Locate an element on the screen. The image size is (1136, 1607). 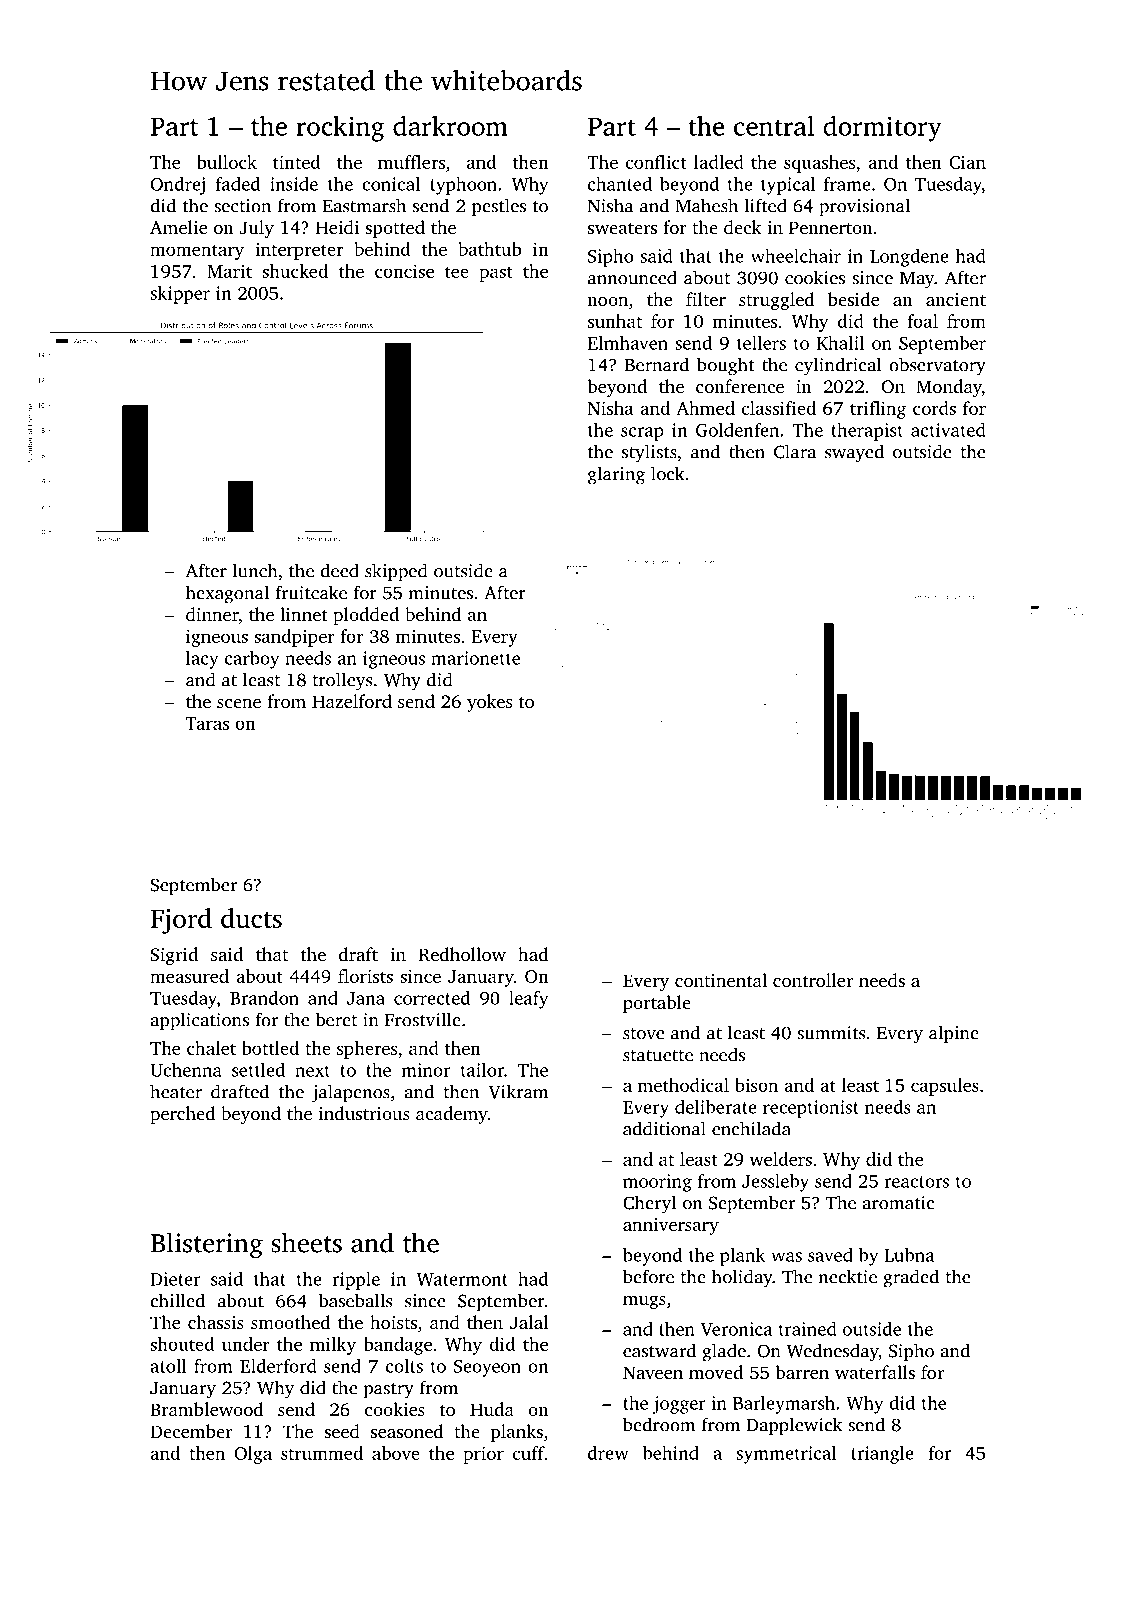
Taras is located at coordinates (207, 723).
